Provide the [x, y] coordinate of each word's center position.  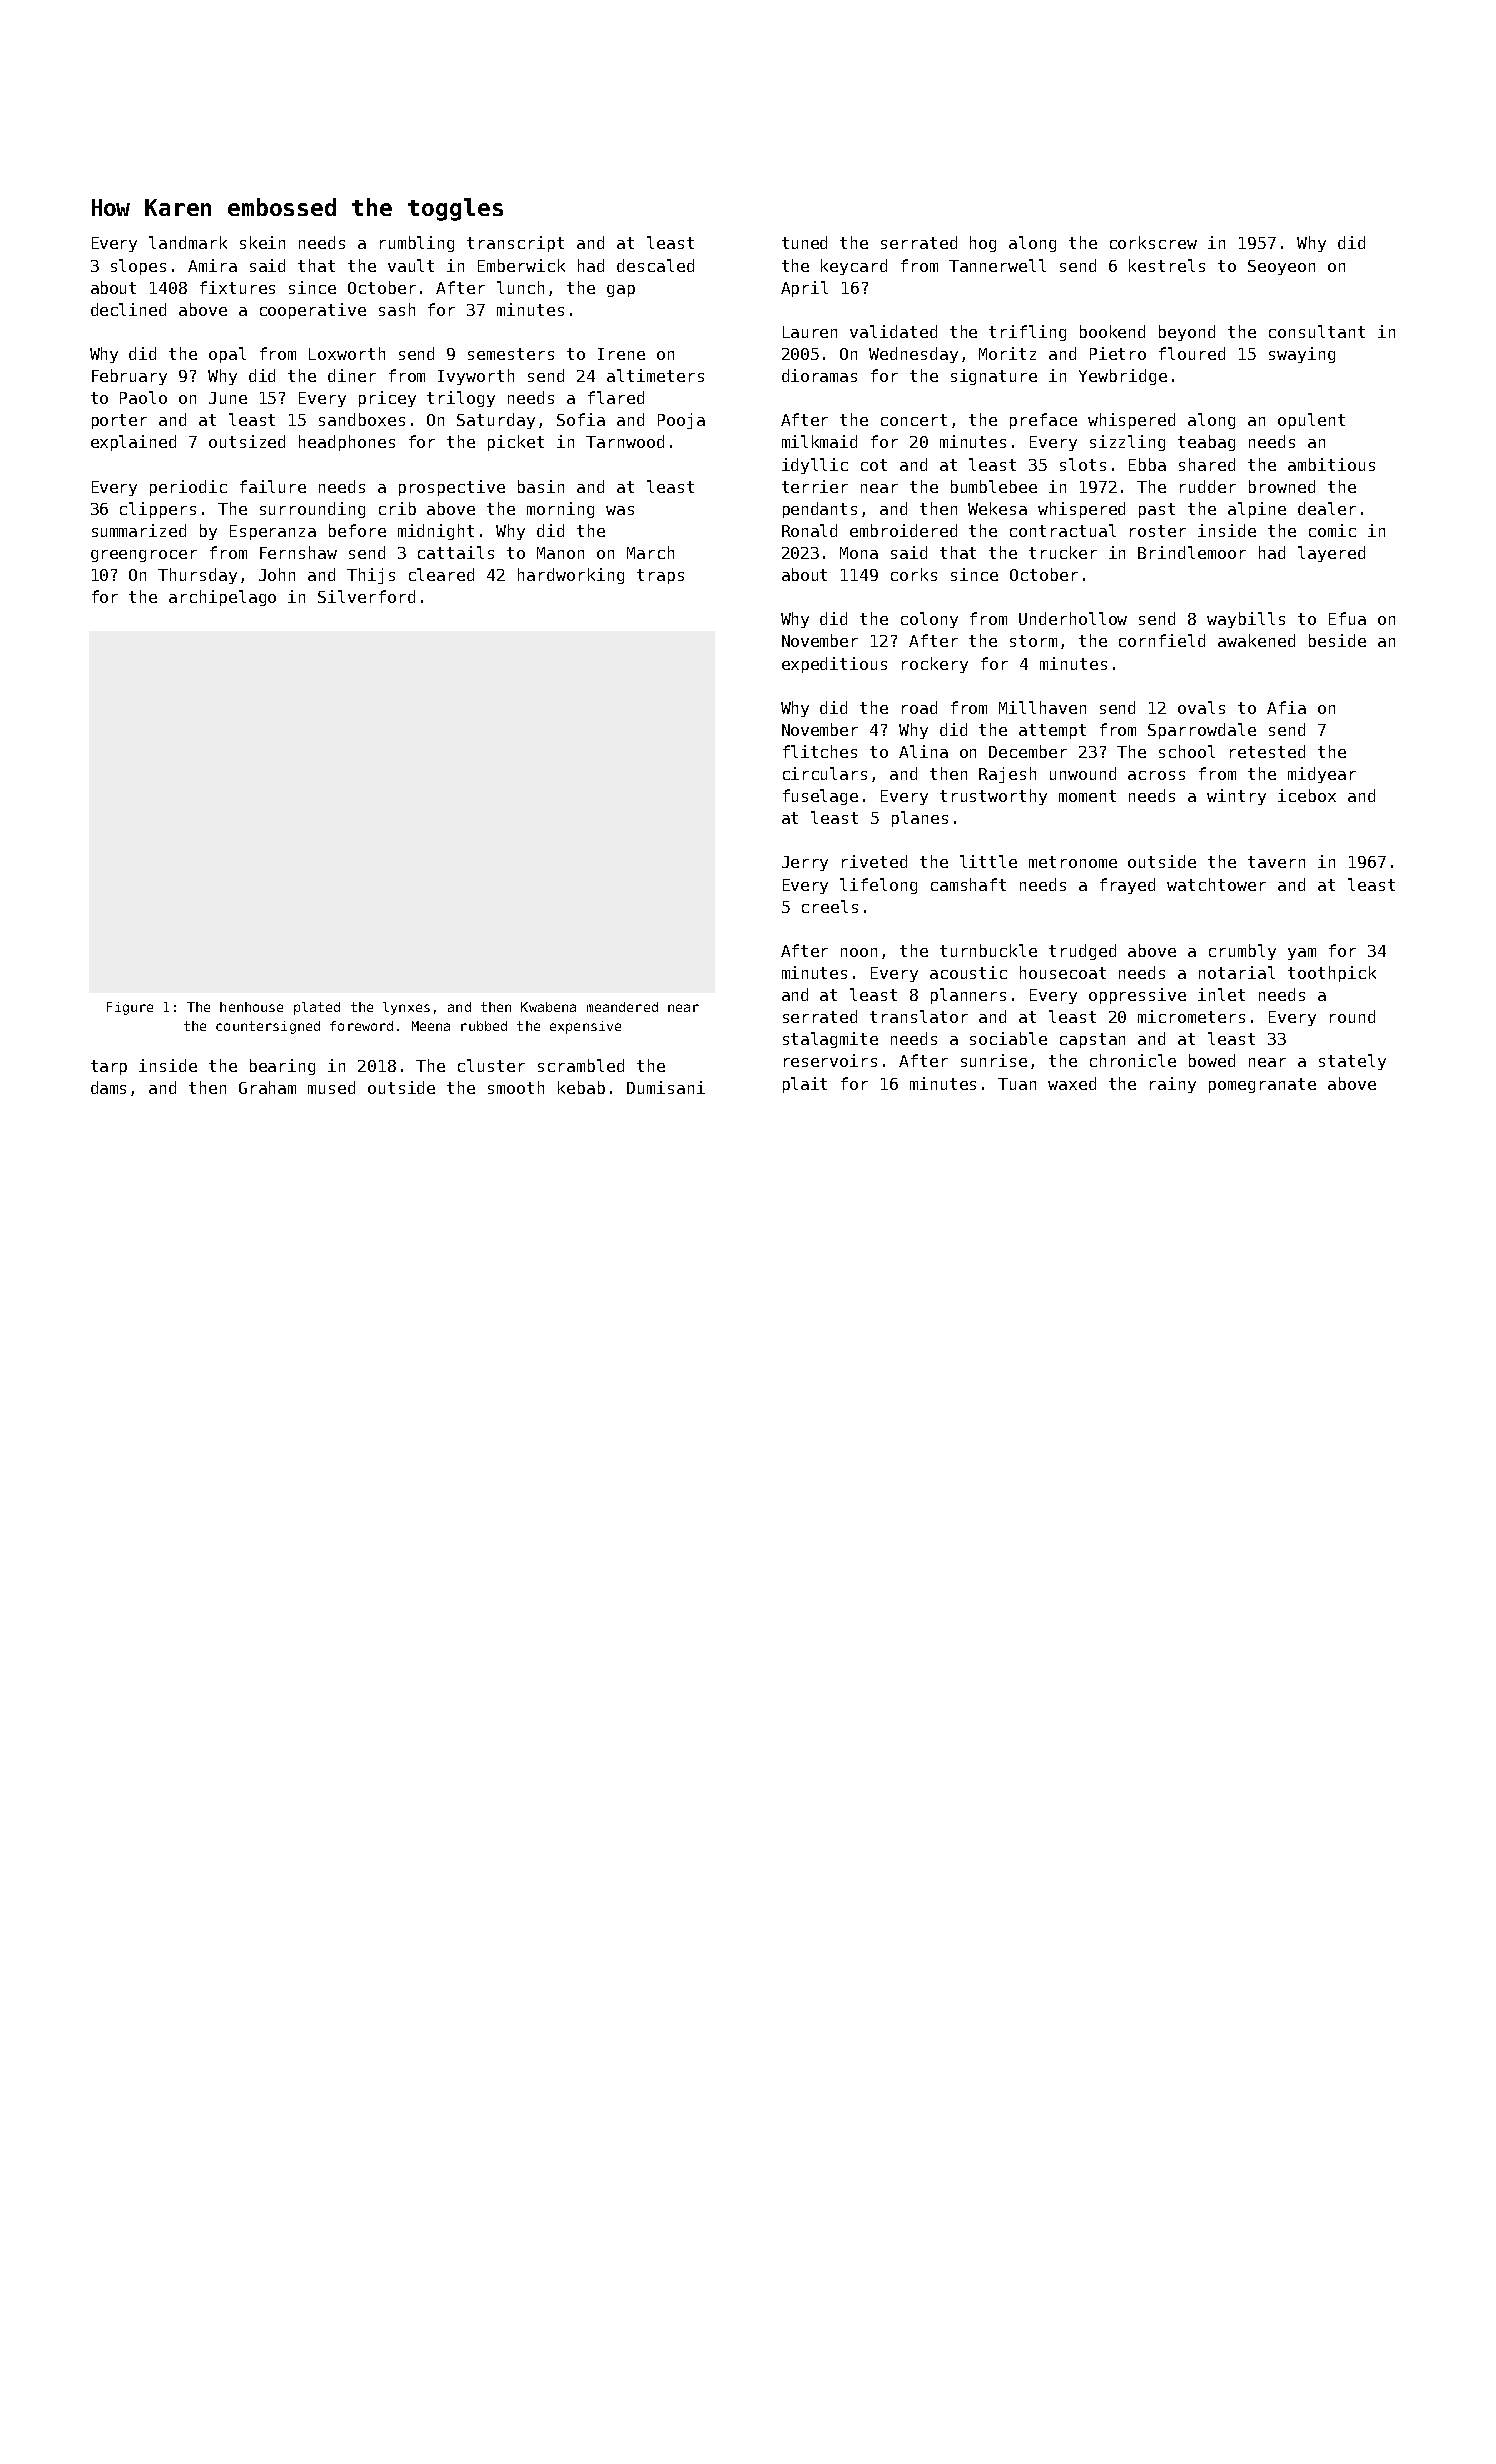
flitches [820, 751]
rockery [935, 665]
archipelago [222, 598]
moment [1087, 796]
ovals [1201, 707]
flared [616, 397]
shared [1207, 464]
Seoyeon [1281, 267]
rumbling [417, 244]
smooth [516, 1087]
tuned [804, 242]
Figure [130, 1008]
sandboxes [362, 419]
